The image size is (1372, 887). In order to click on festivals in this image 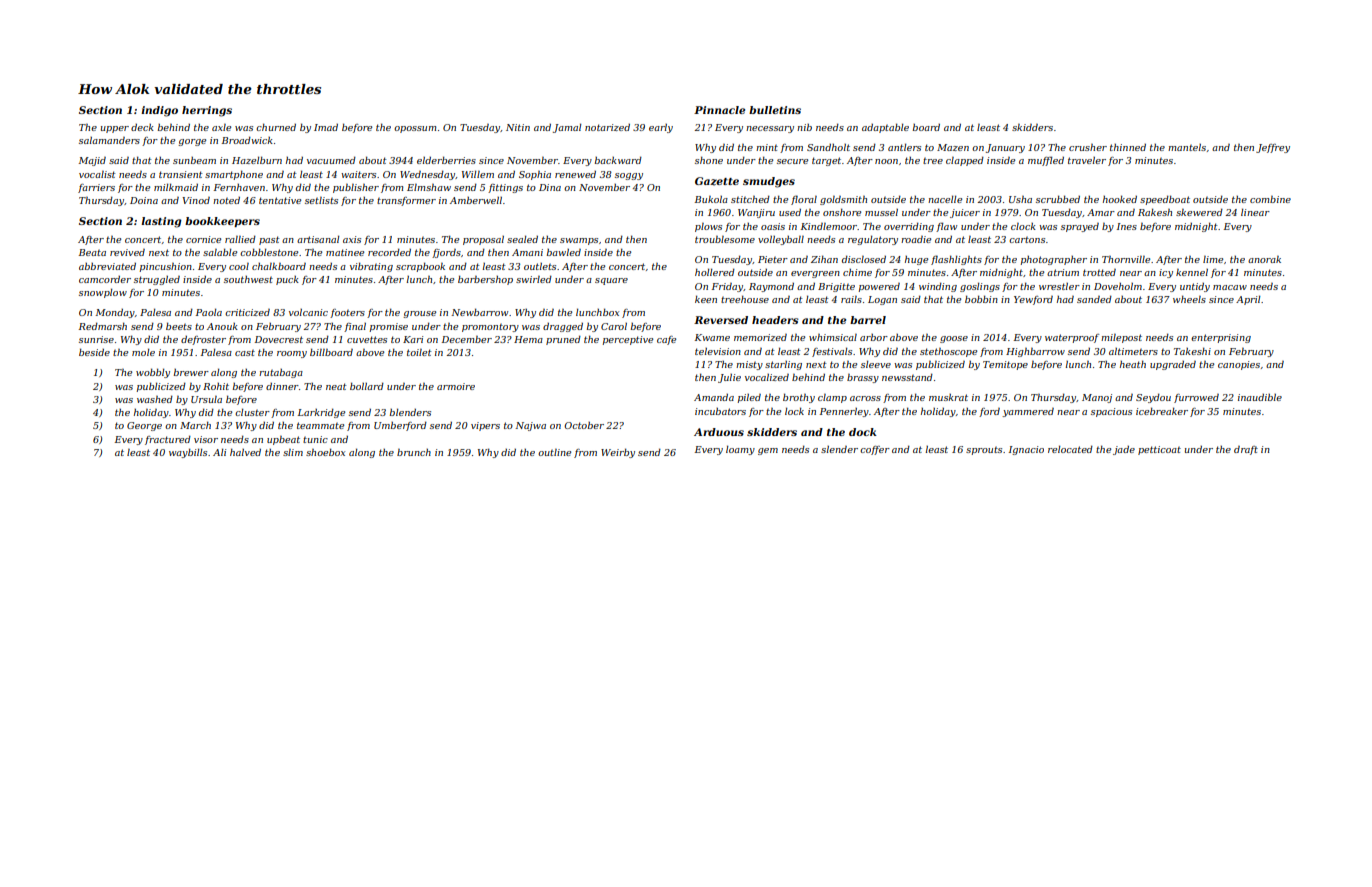, I will do `click(832, 352)`.
